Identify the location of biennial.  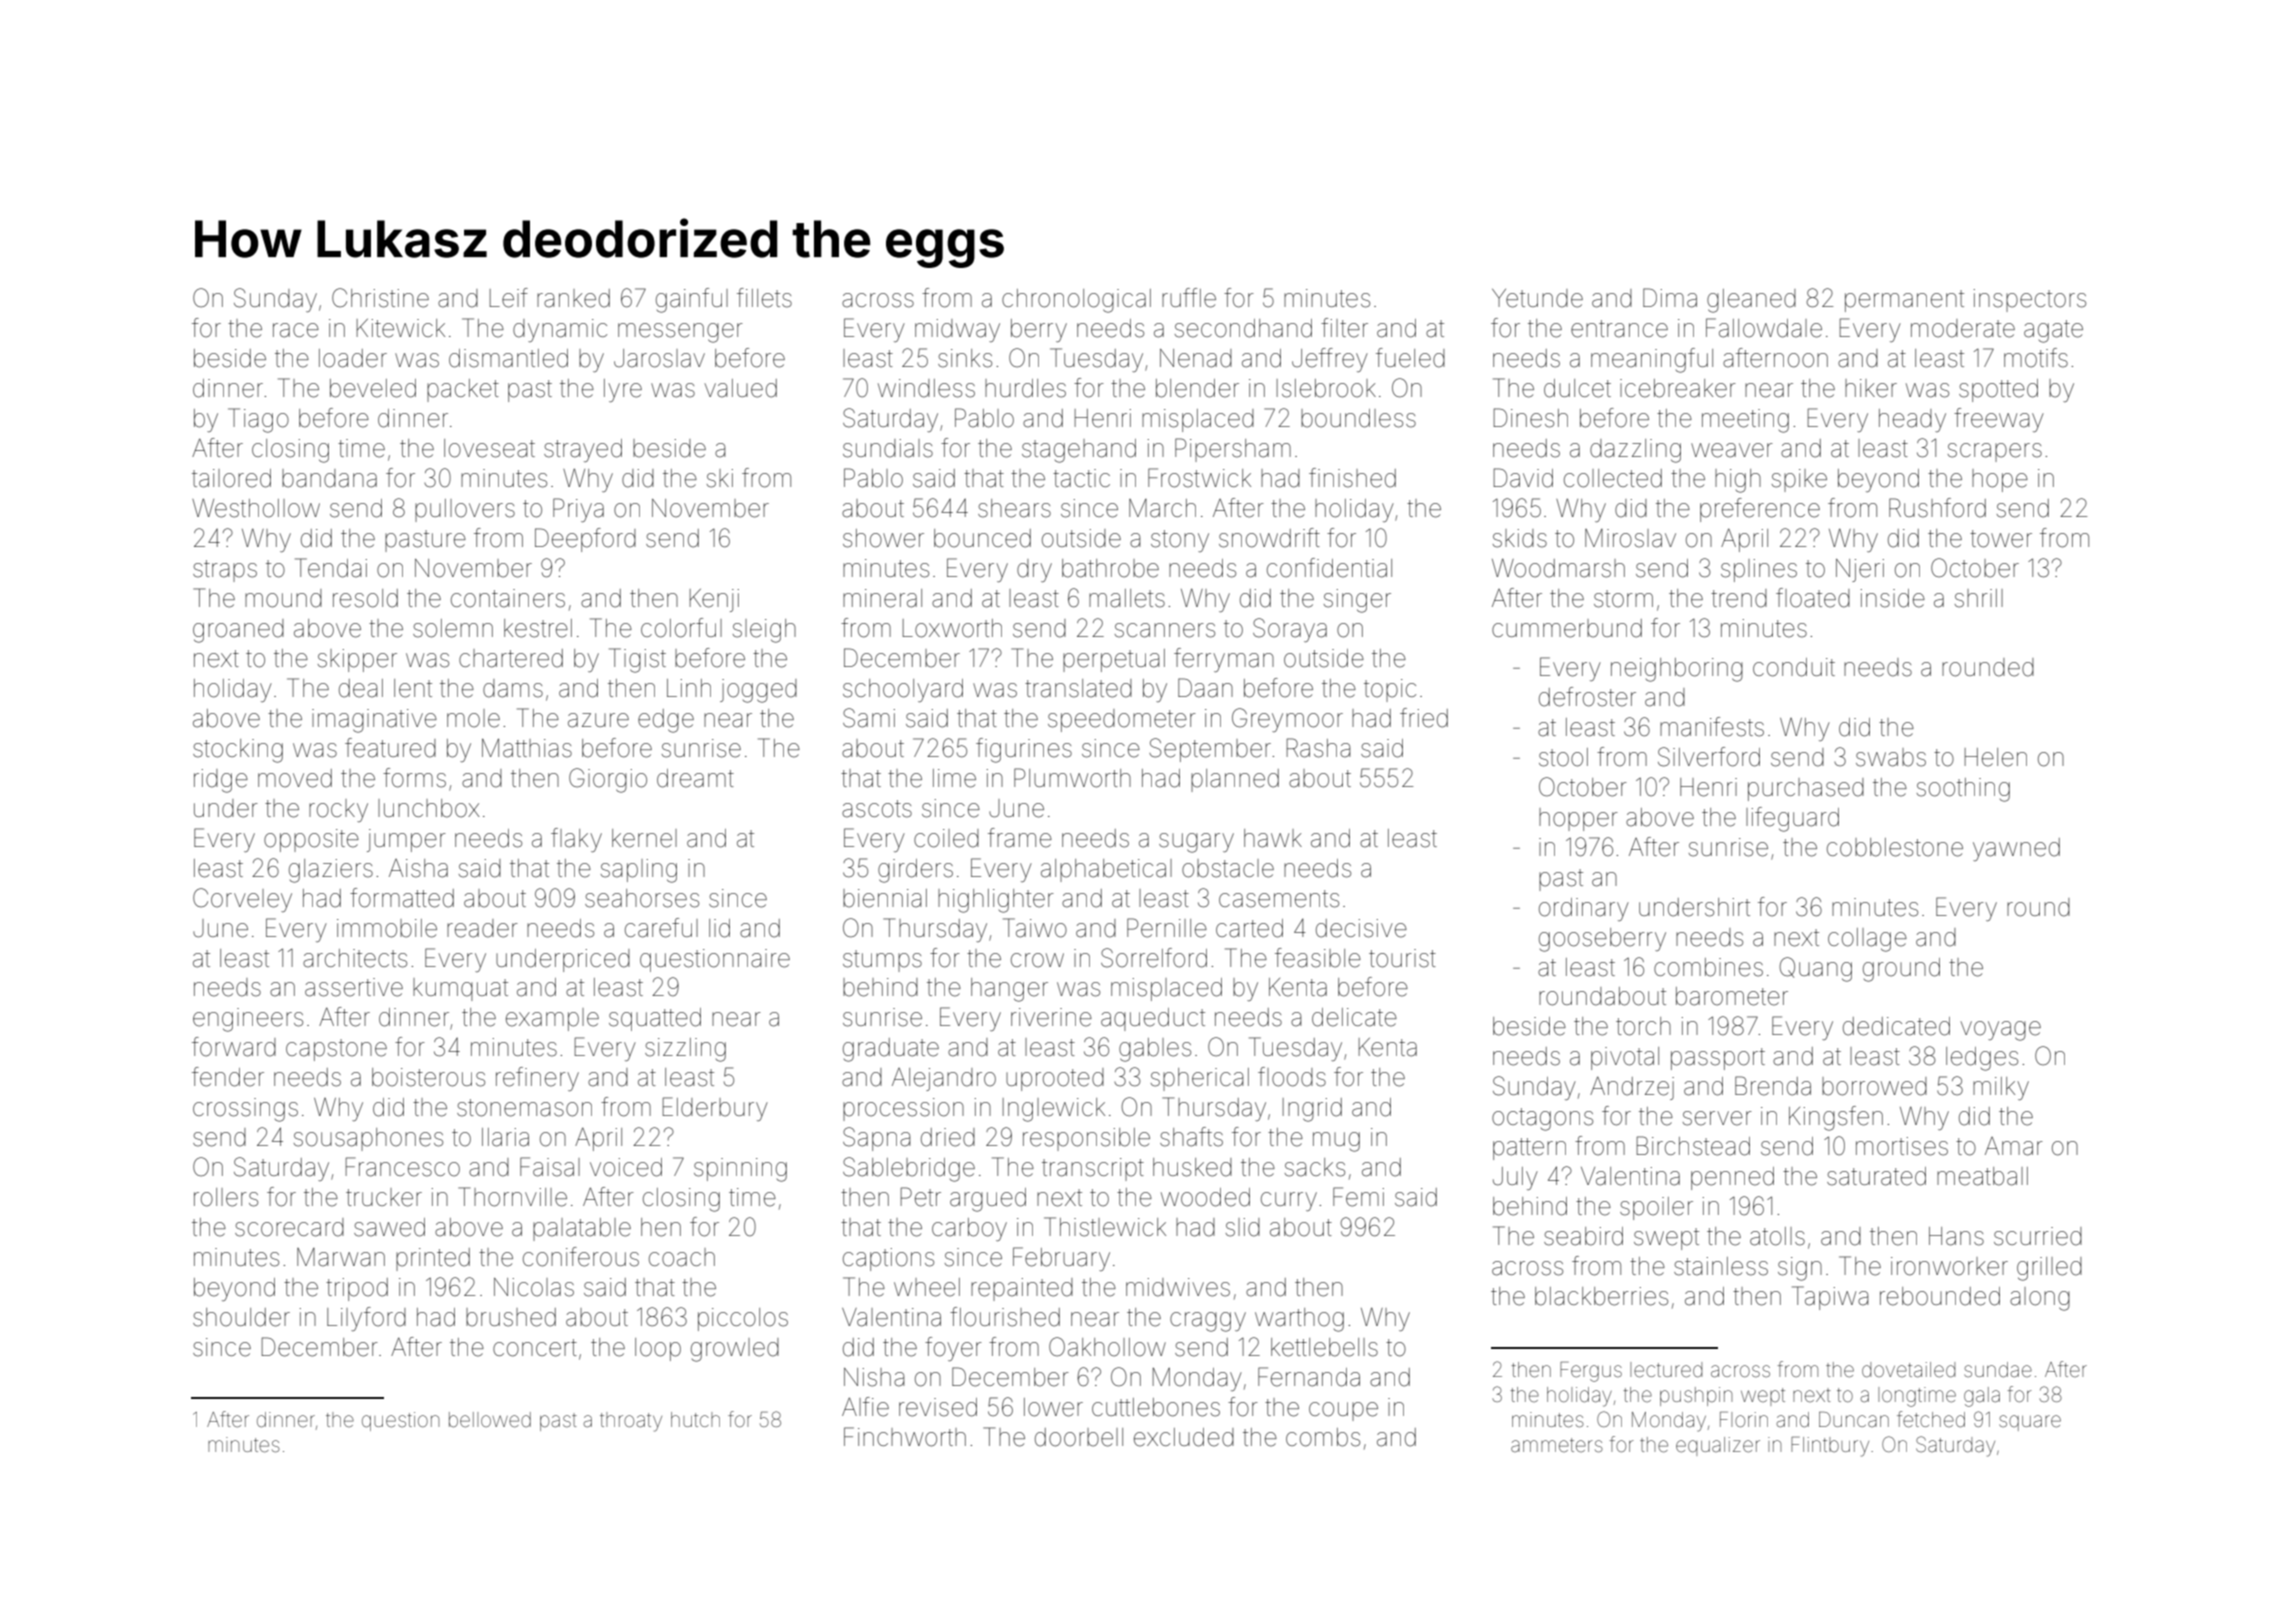
(885, 898).
